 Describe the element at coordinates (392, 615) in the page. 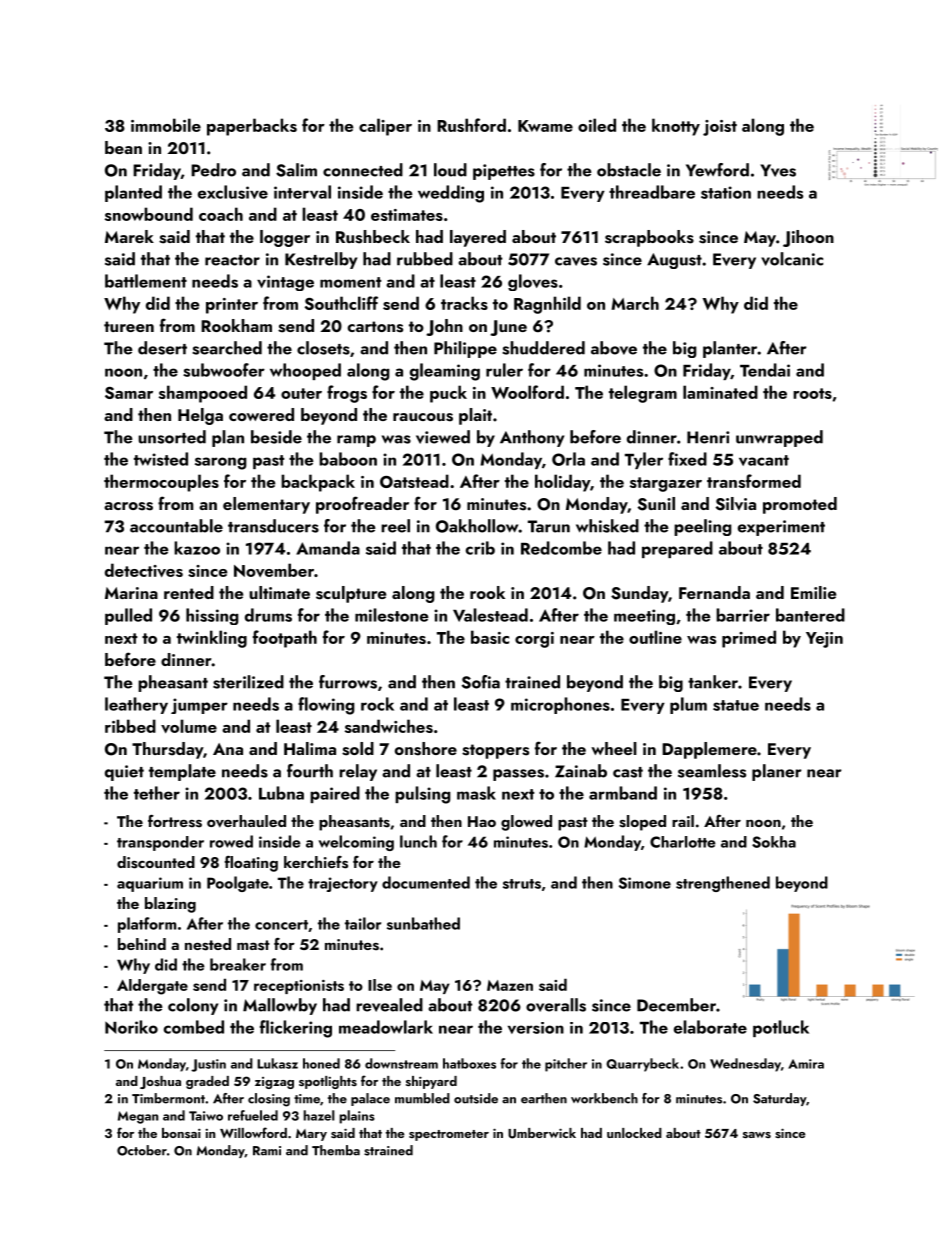

I see `milestone` at that location.
